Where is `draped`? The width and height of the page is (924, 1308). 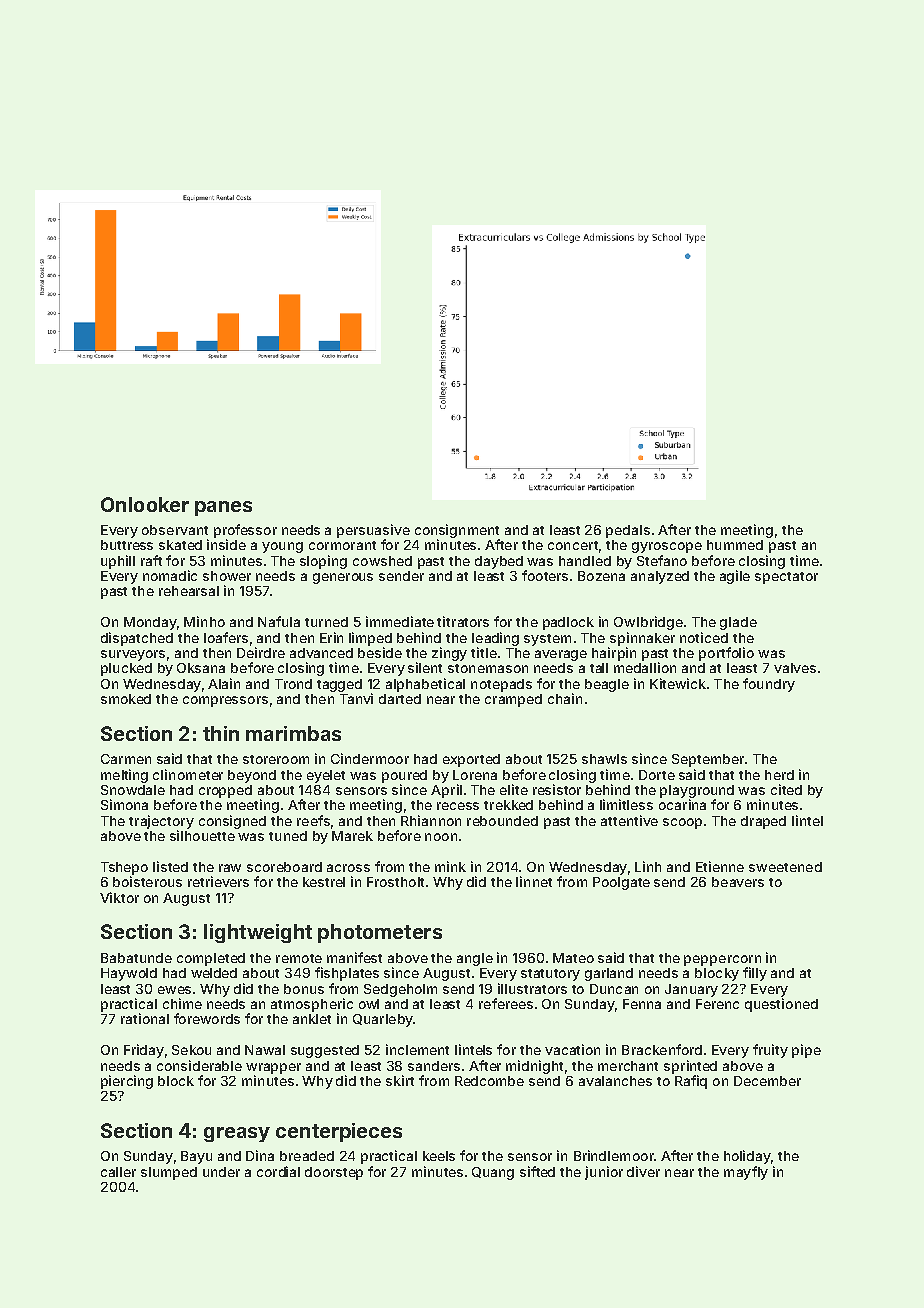 draped is located at coordinates (763, 822).
